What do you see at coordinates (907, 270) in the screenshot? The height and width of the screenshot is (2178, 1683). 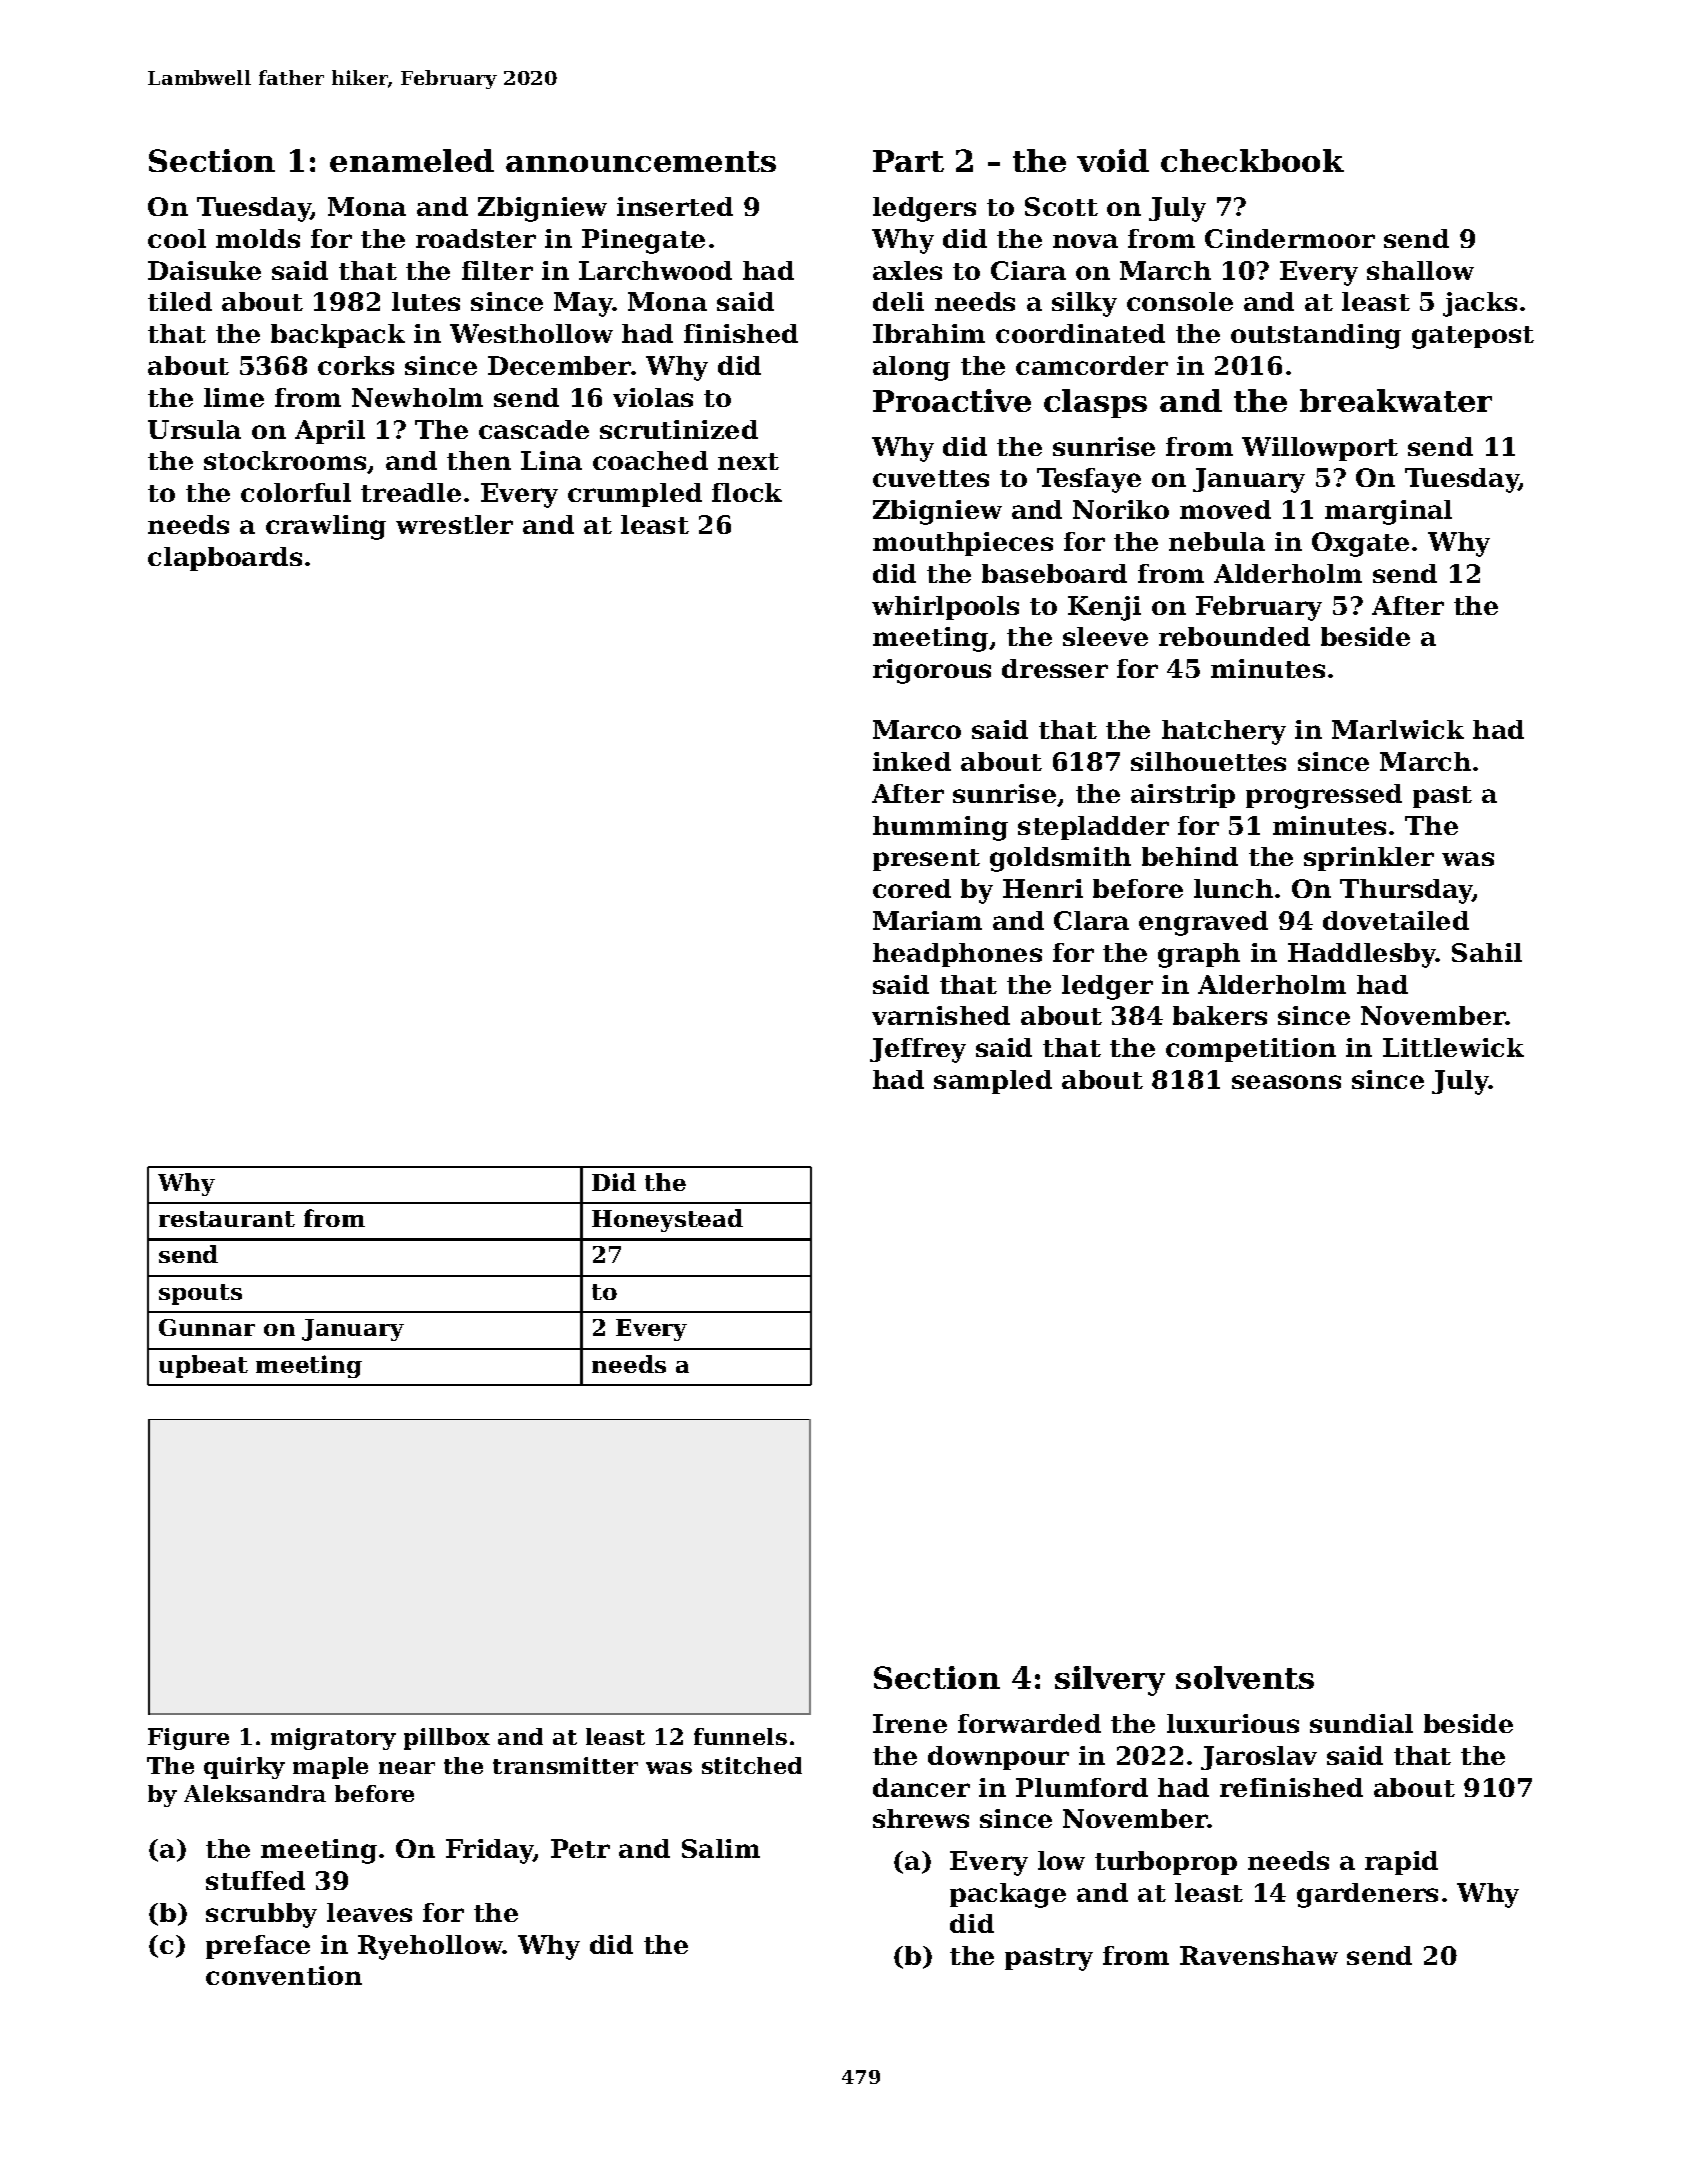 I see `axles` at bounding box center [907, 270].
